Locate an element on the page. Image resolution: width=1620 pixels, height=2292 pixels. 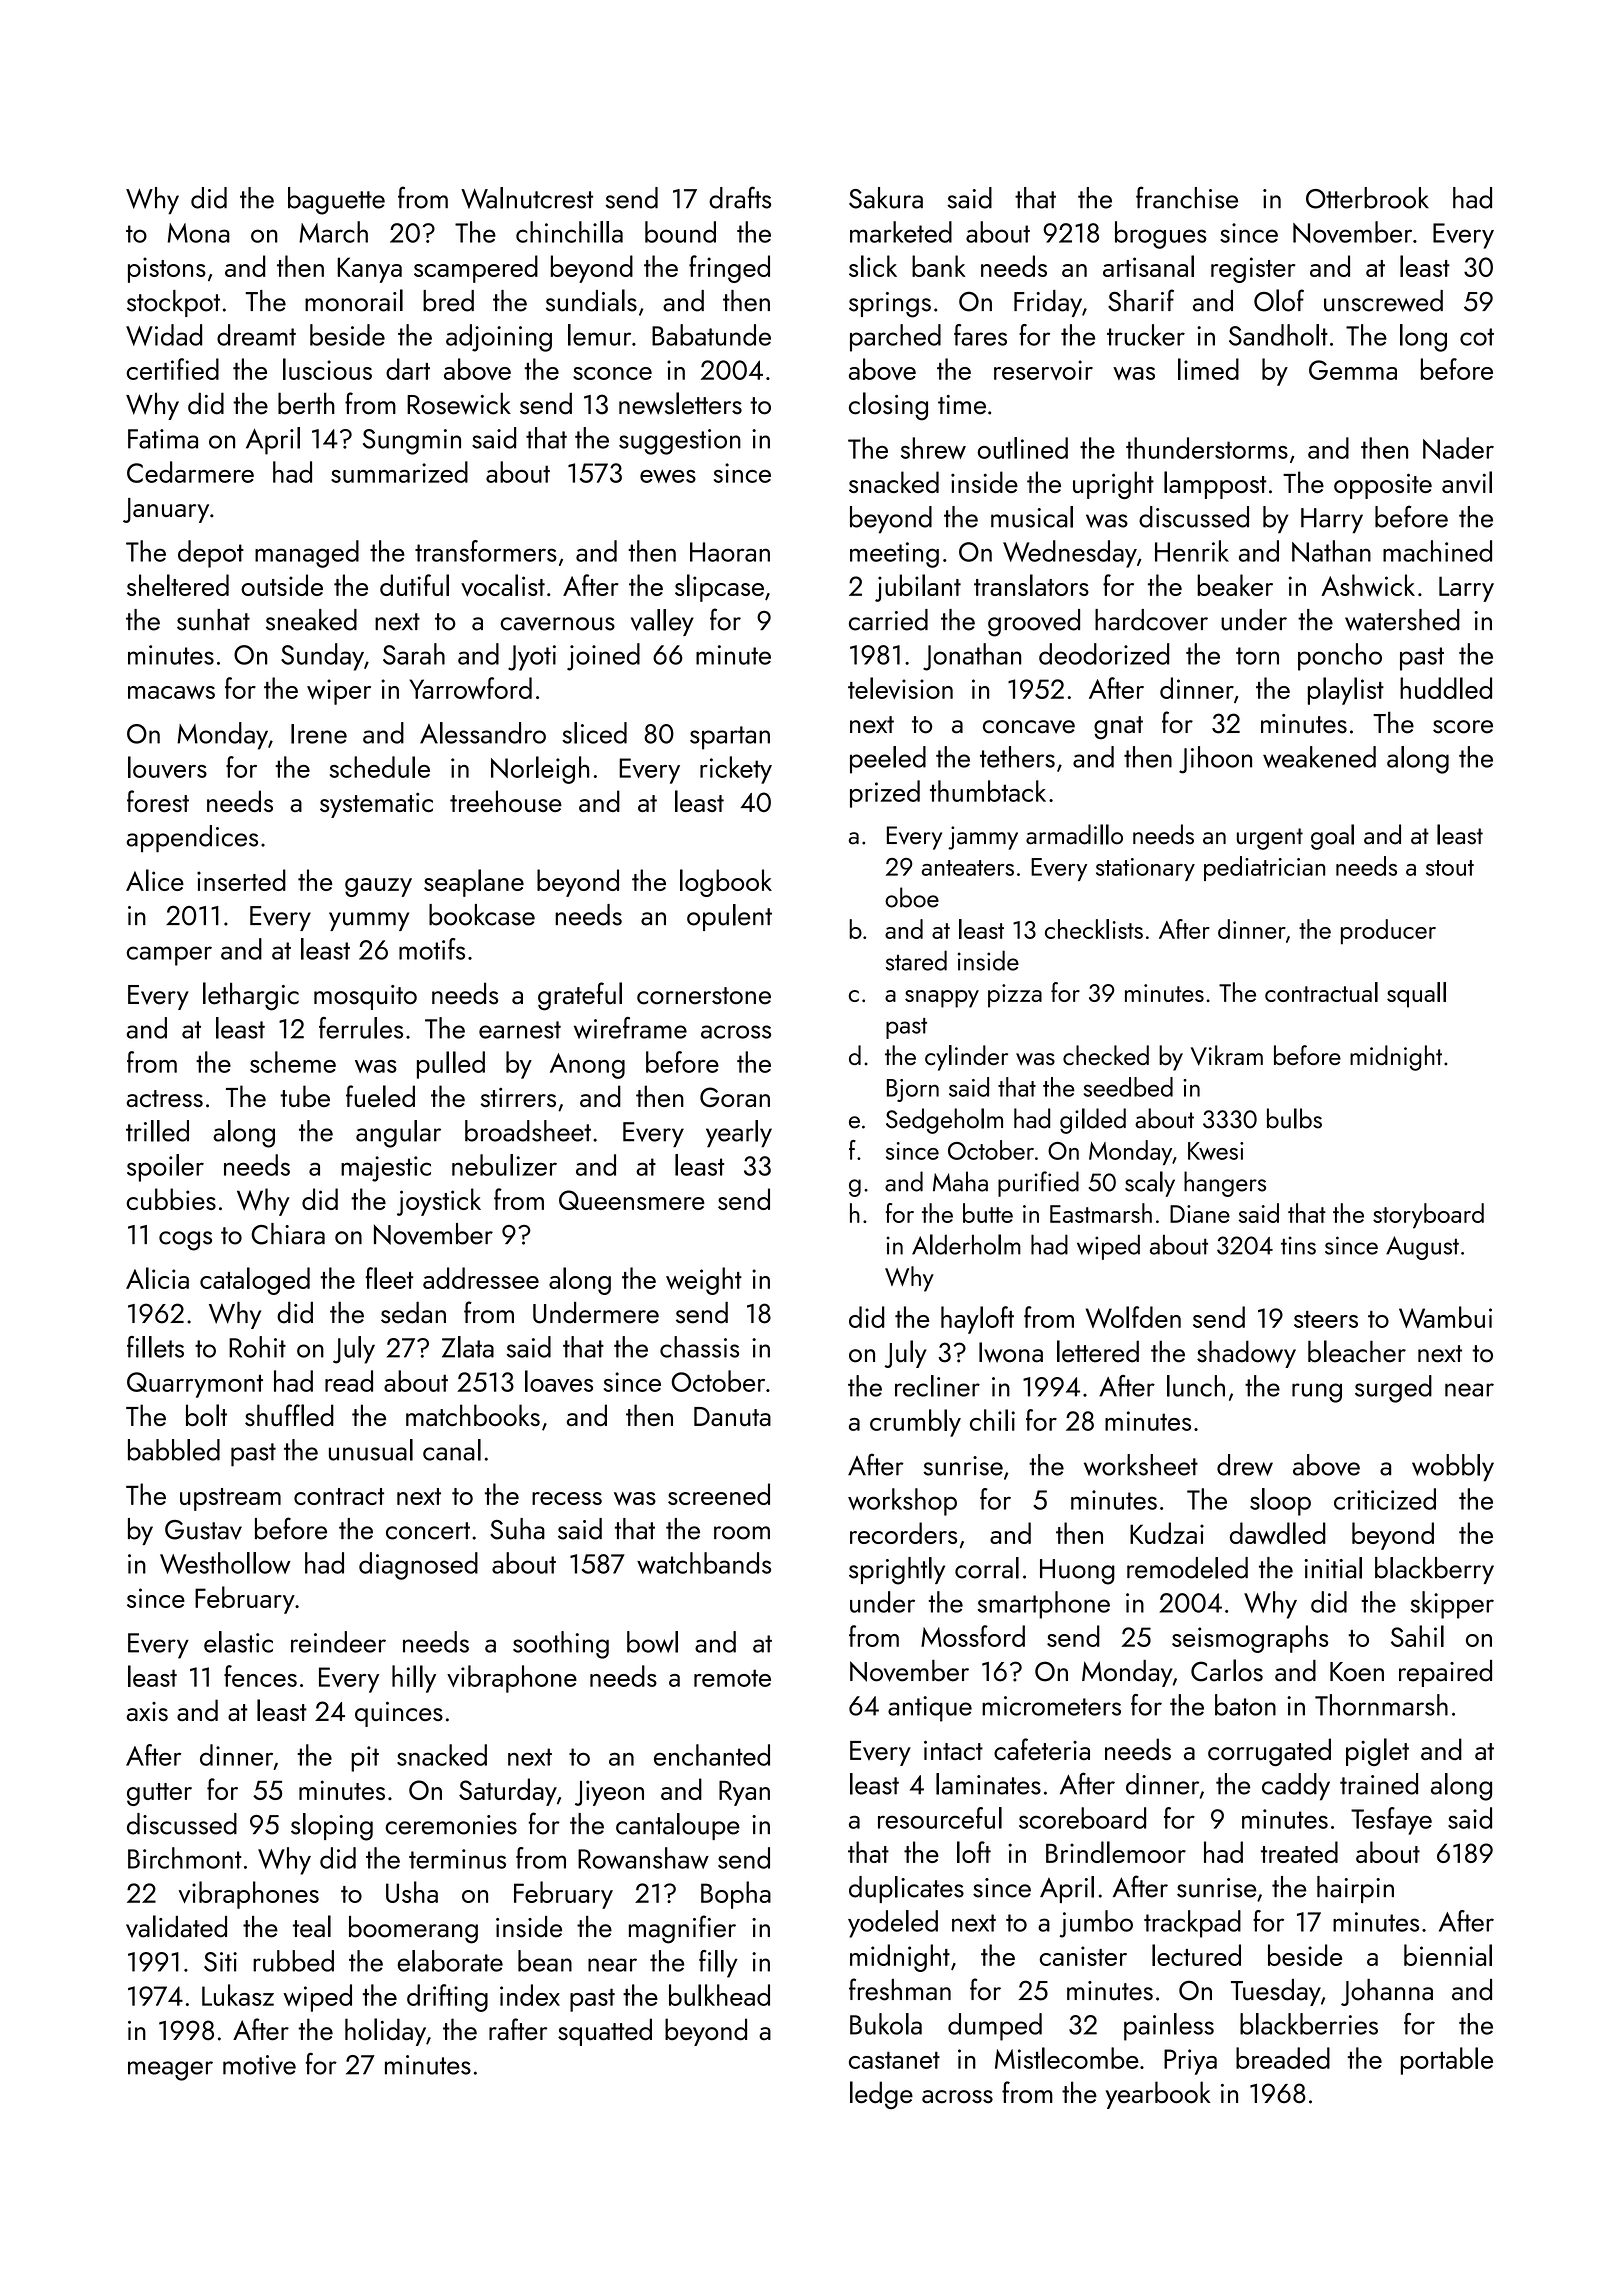
bulbs is located at coordinates (1294, 1118).
